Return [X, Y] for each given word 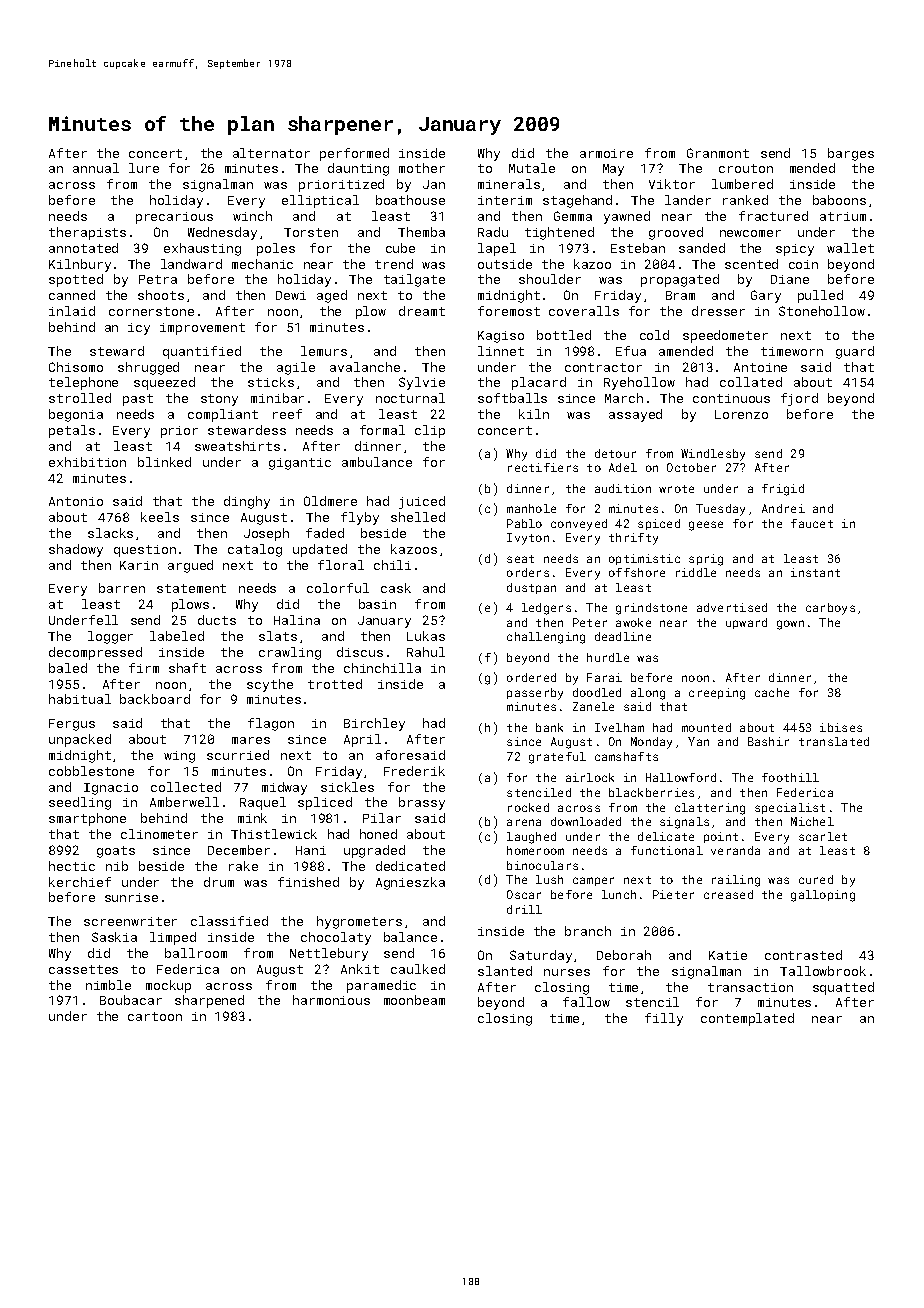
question [145, 551]
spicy [795, 250]
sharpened [209, 1001]
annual [96, 168]
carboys [830, 609]
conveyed [579, 525]
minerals [509, 184]
